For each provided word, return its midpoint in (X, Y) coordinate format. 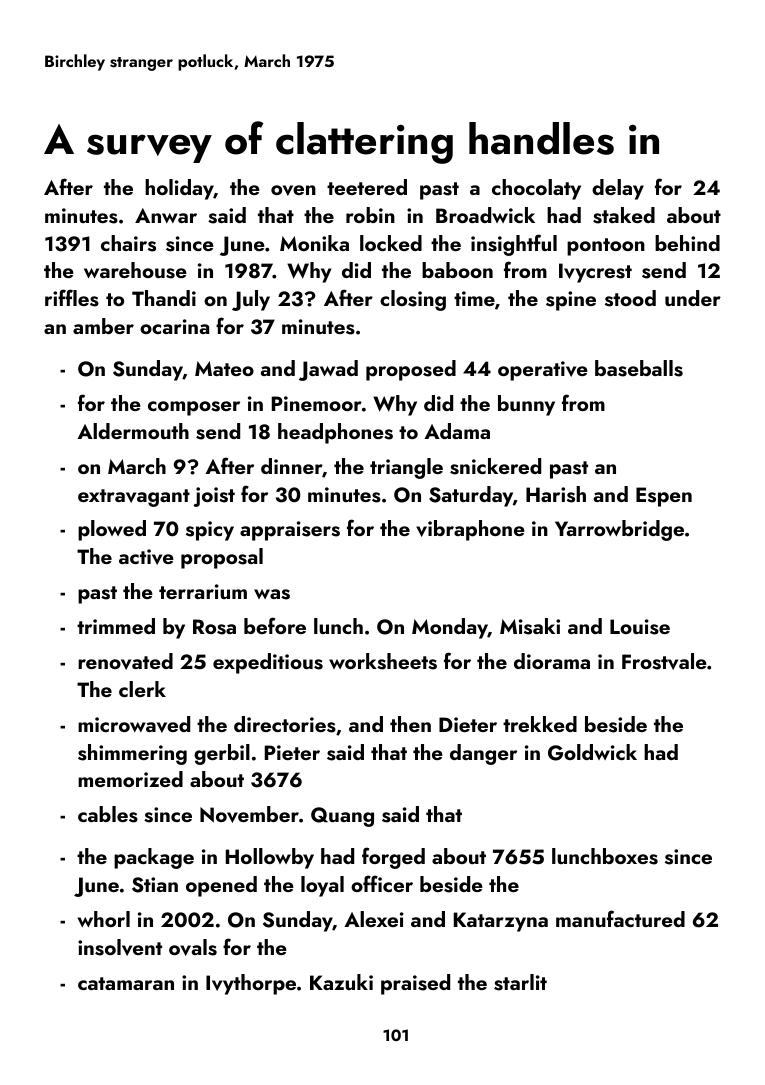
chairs (128, 243)
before (275, 625)
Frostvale (664, 661)
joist (214, 497)
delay (618, 189)
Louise (640, 627)
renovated (125, 661)
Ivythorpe (251, 984)
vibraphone (470, 530)
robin (370, 215)
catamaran (126, 983)
